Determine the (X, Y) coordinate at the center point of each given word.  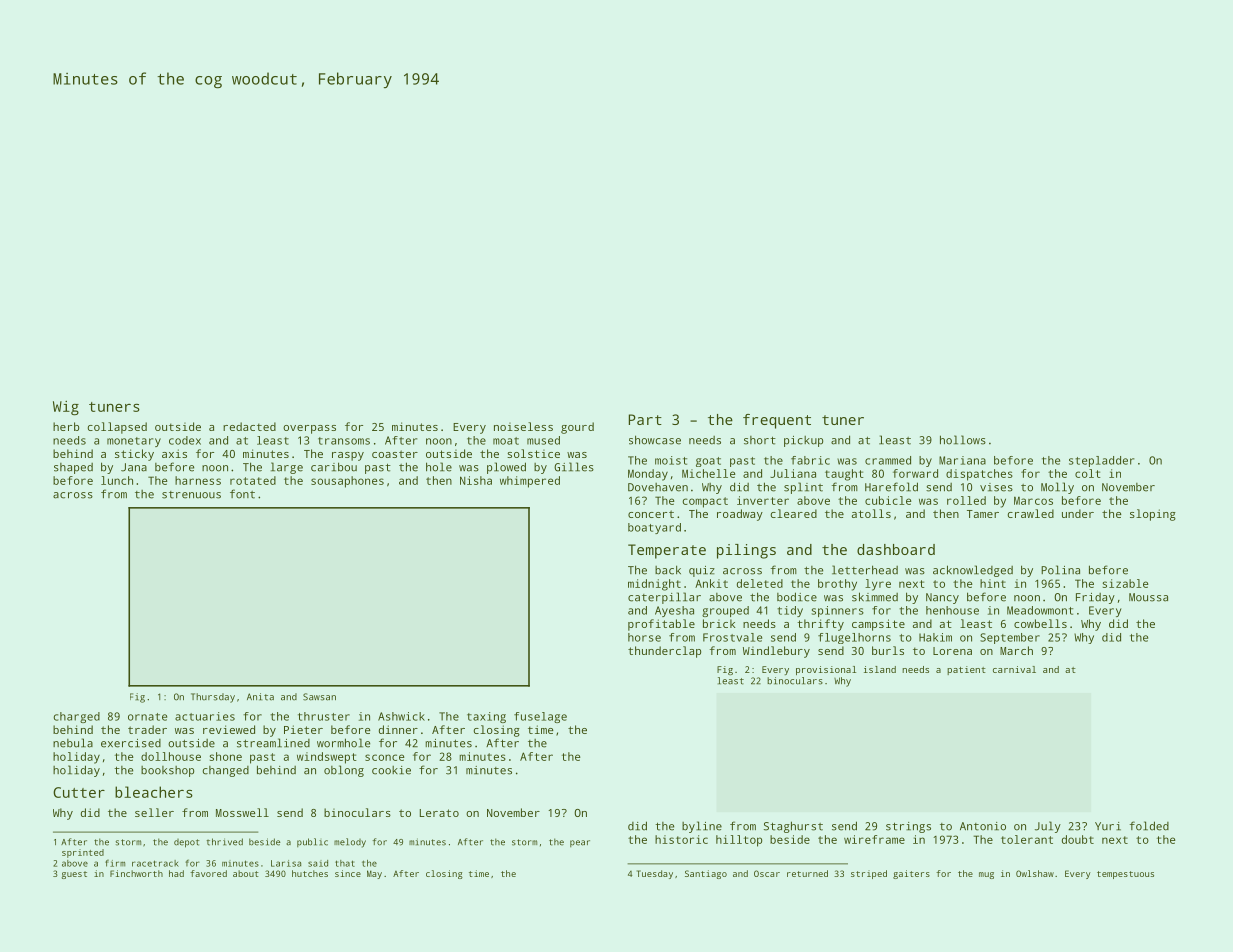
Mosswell (242, 812)
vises (996, 487)
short (760, 440)
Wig (66, 408)
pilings (746, 551)
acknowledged (973, 571)
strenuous (191, 495)
